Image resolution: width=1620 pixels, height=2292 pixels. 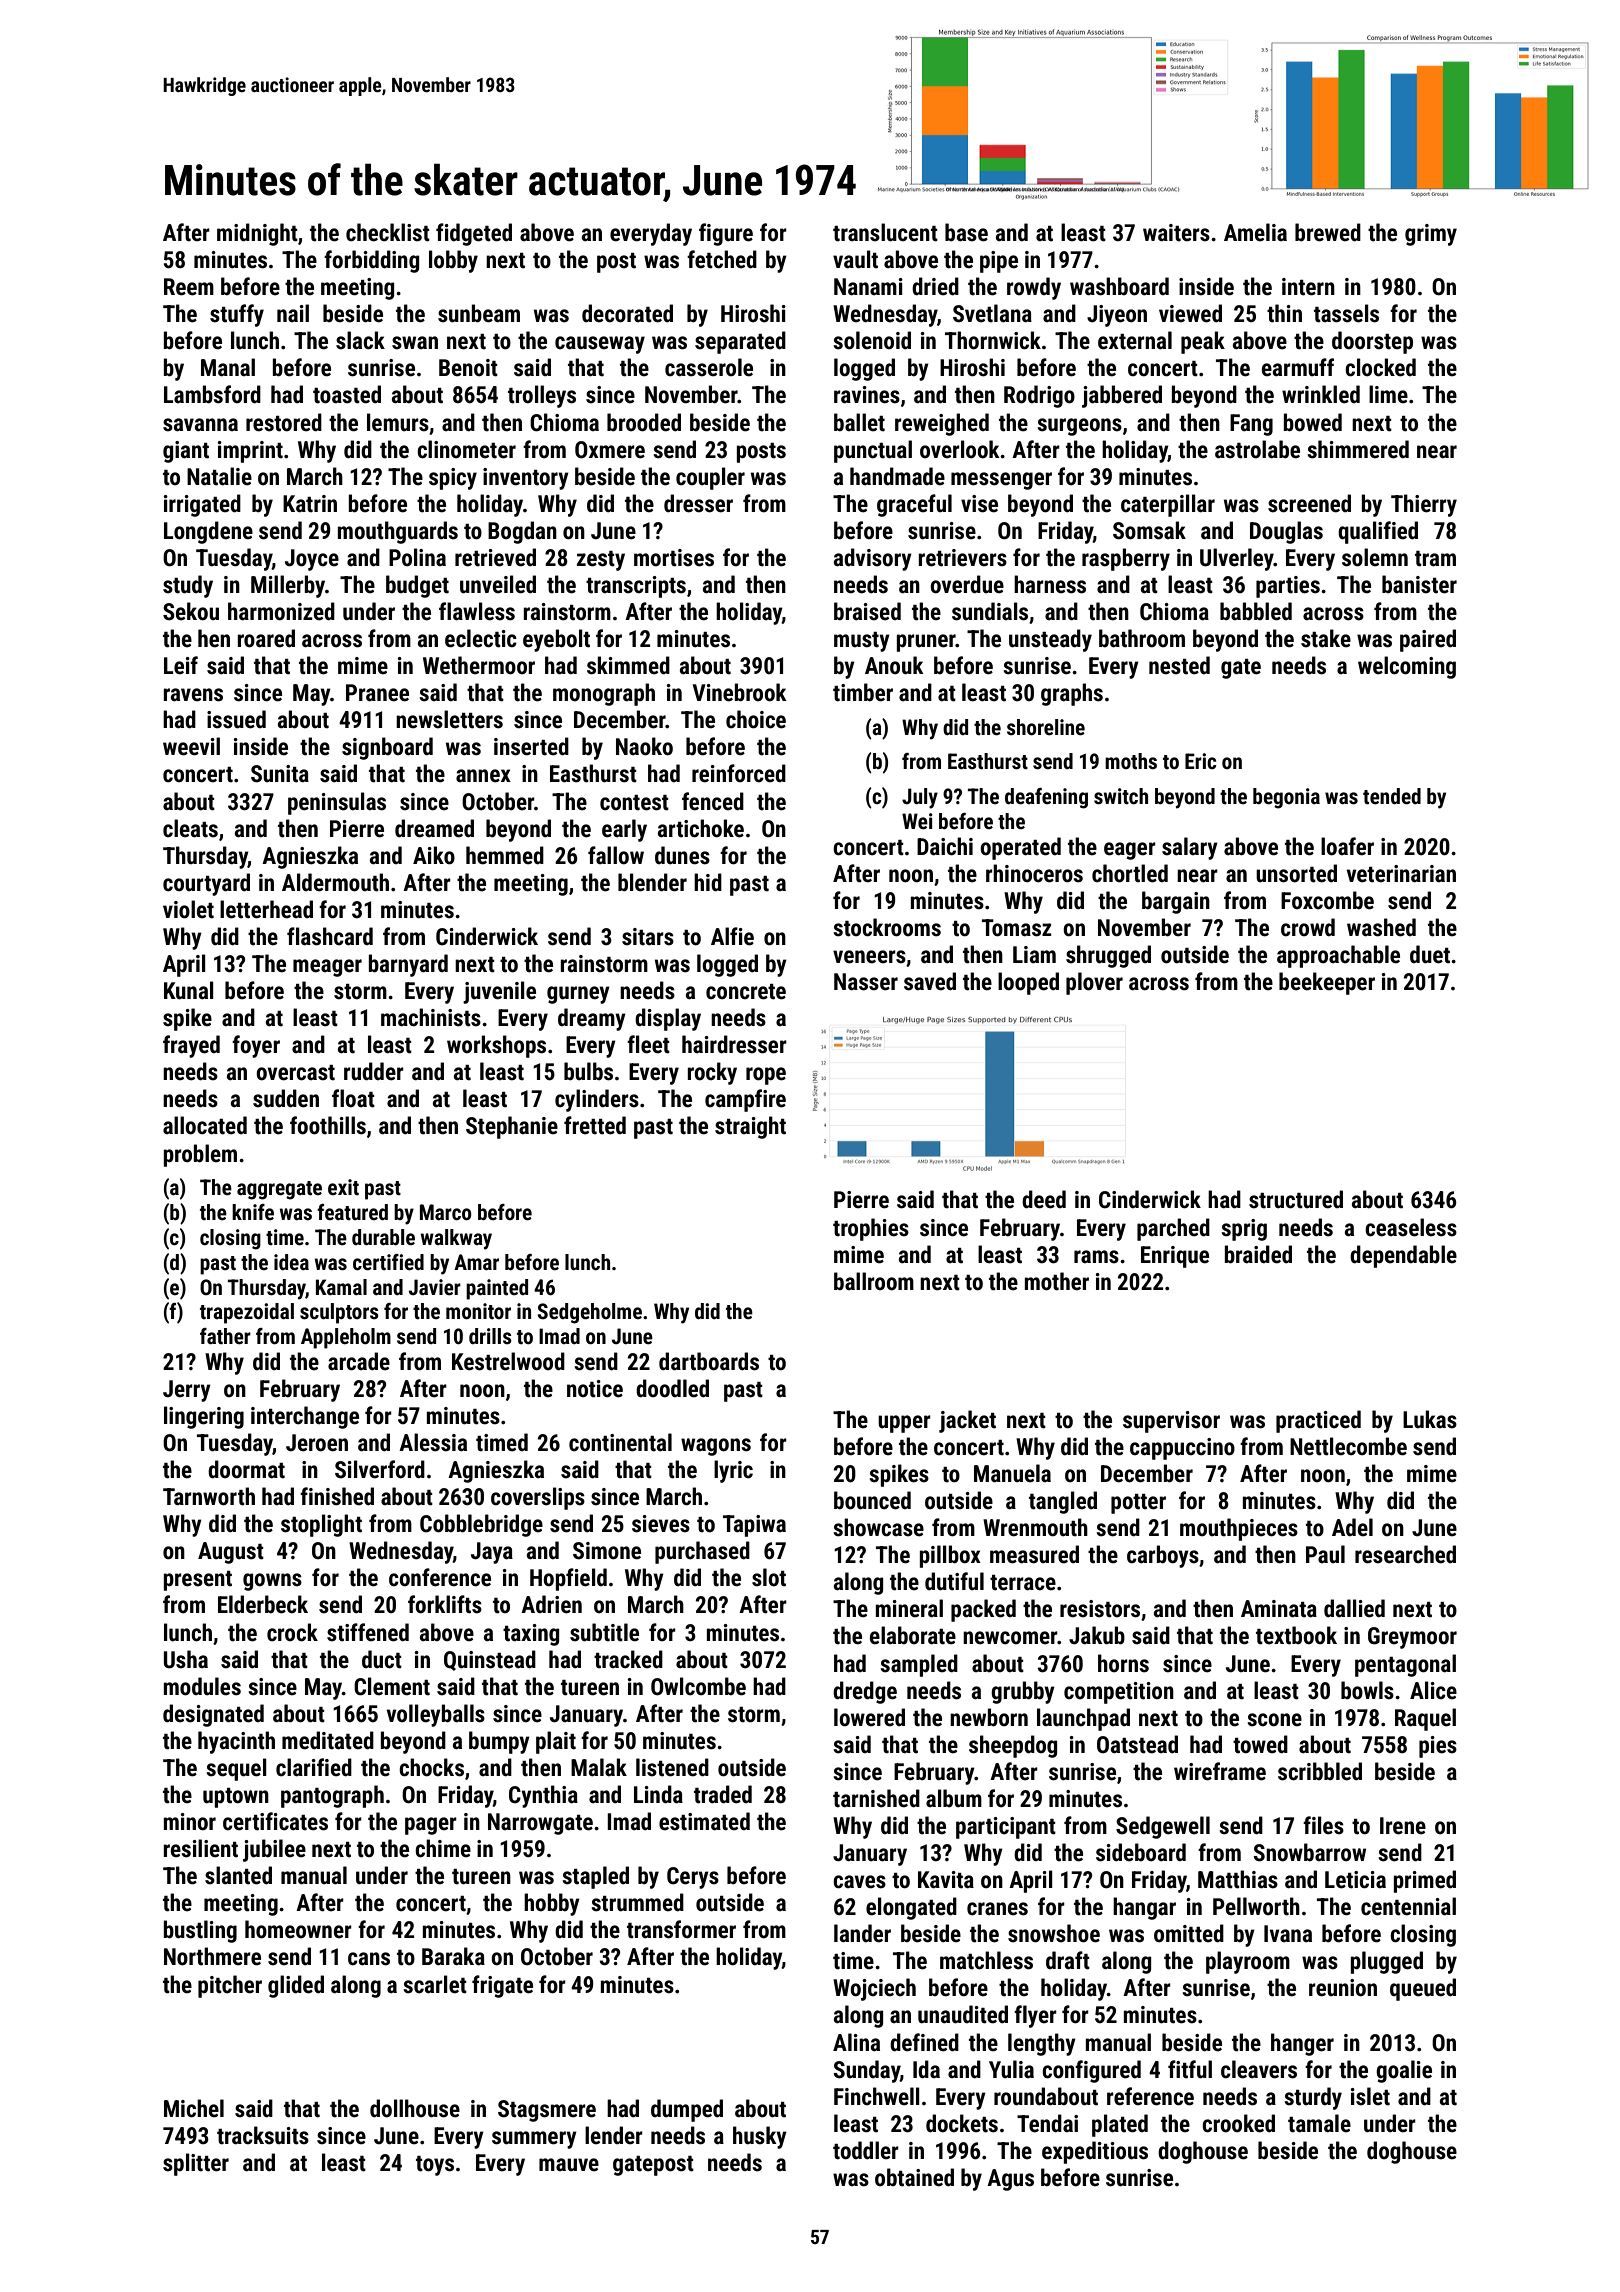 What do you see at coordinates (1274, 1720) in the page?
I see `scone` at bounding box center [1274, 1720].
